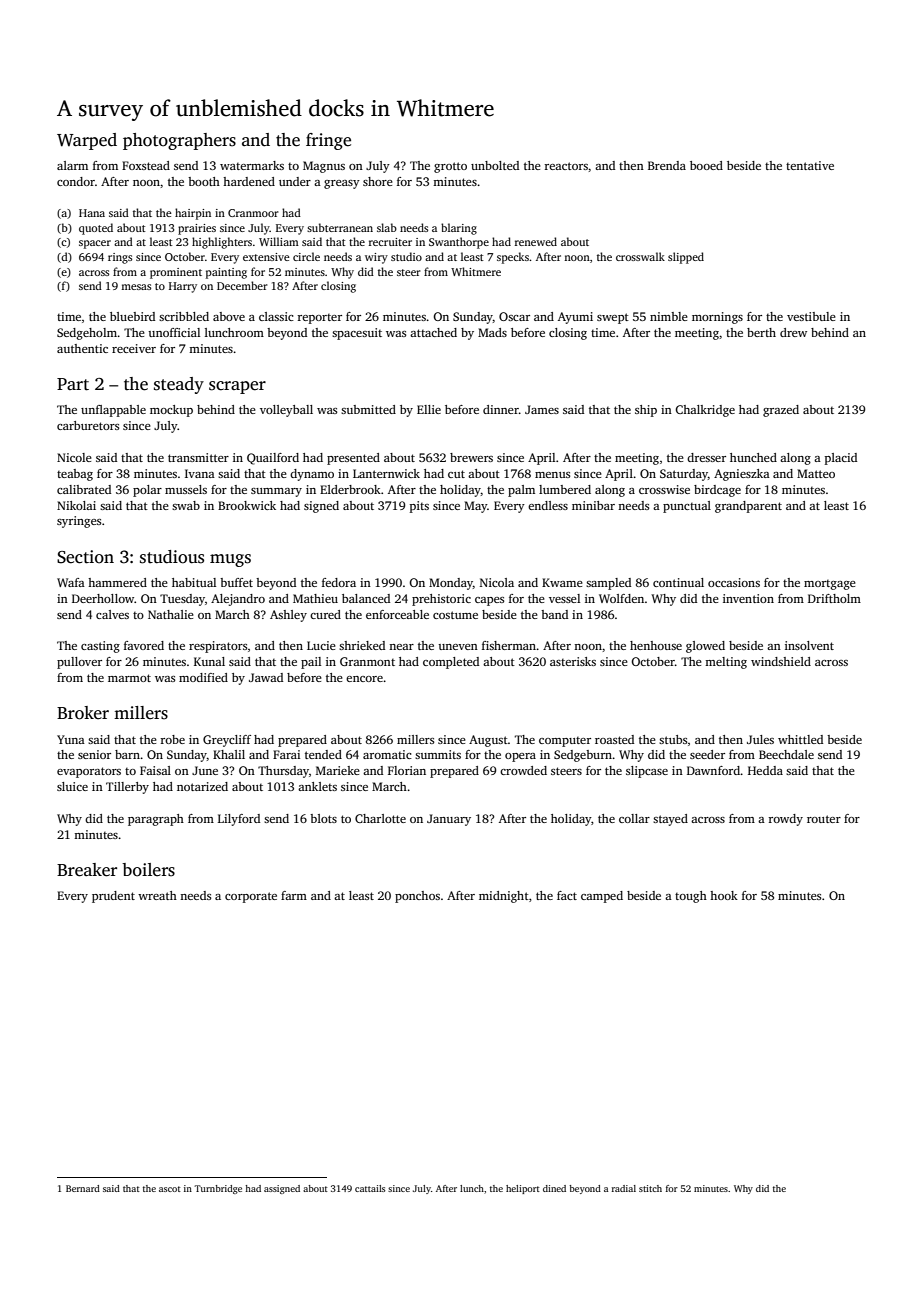 The height and width of the page is (1308, 924). Describe the element at coordinates (87, 870) in the page. I see `Breaker` at that location.
